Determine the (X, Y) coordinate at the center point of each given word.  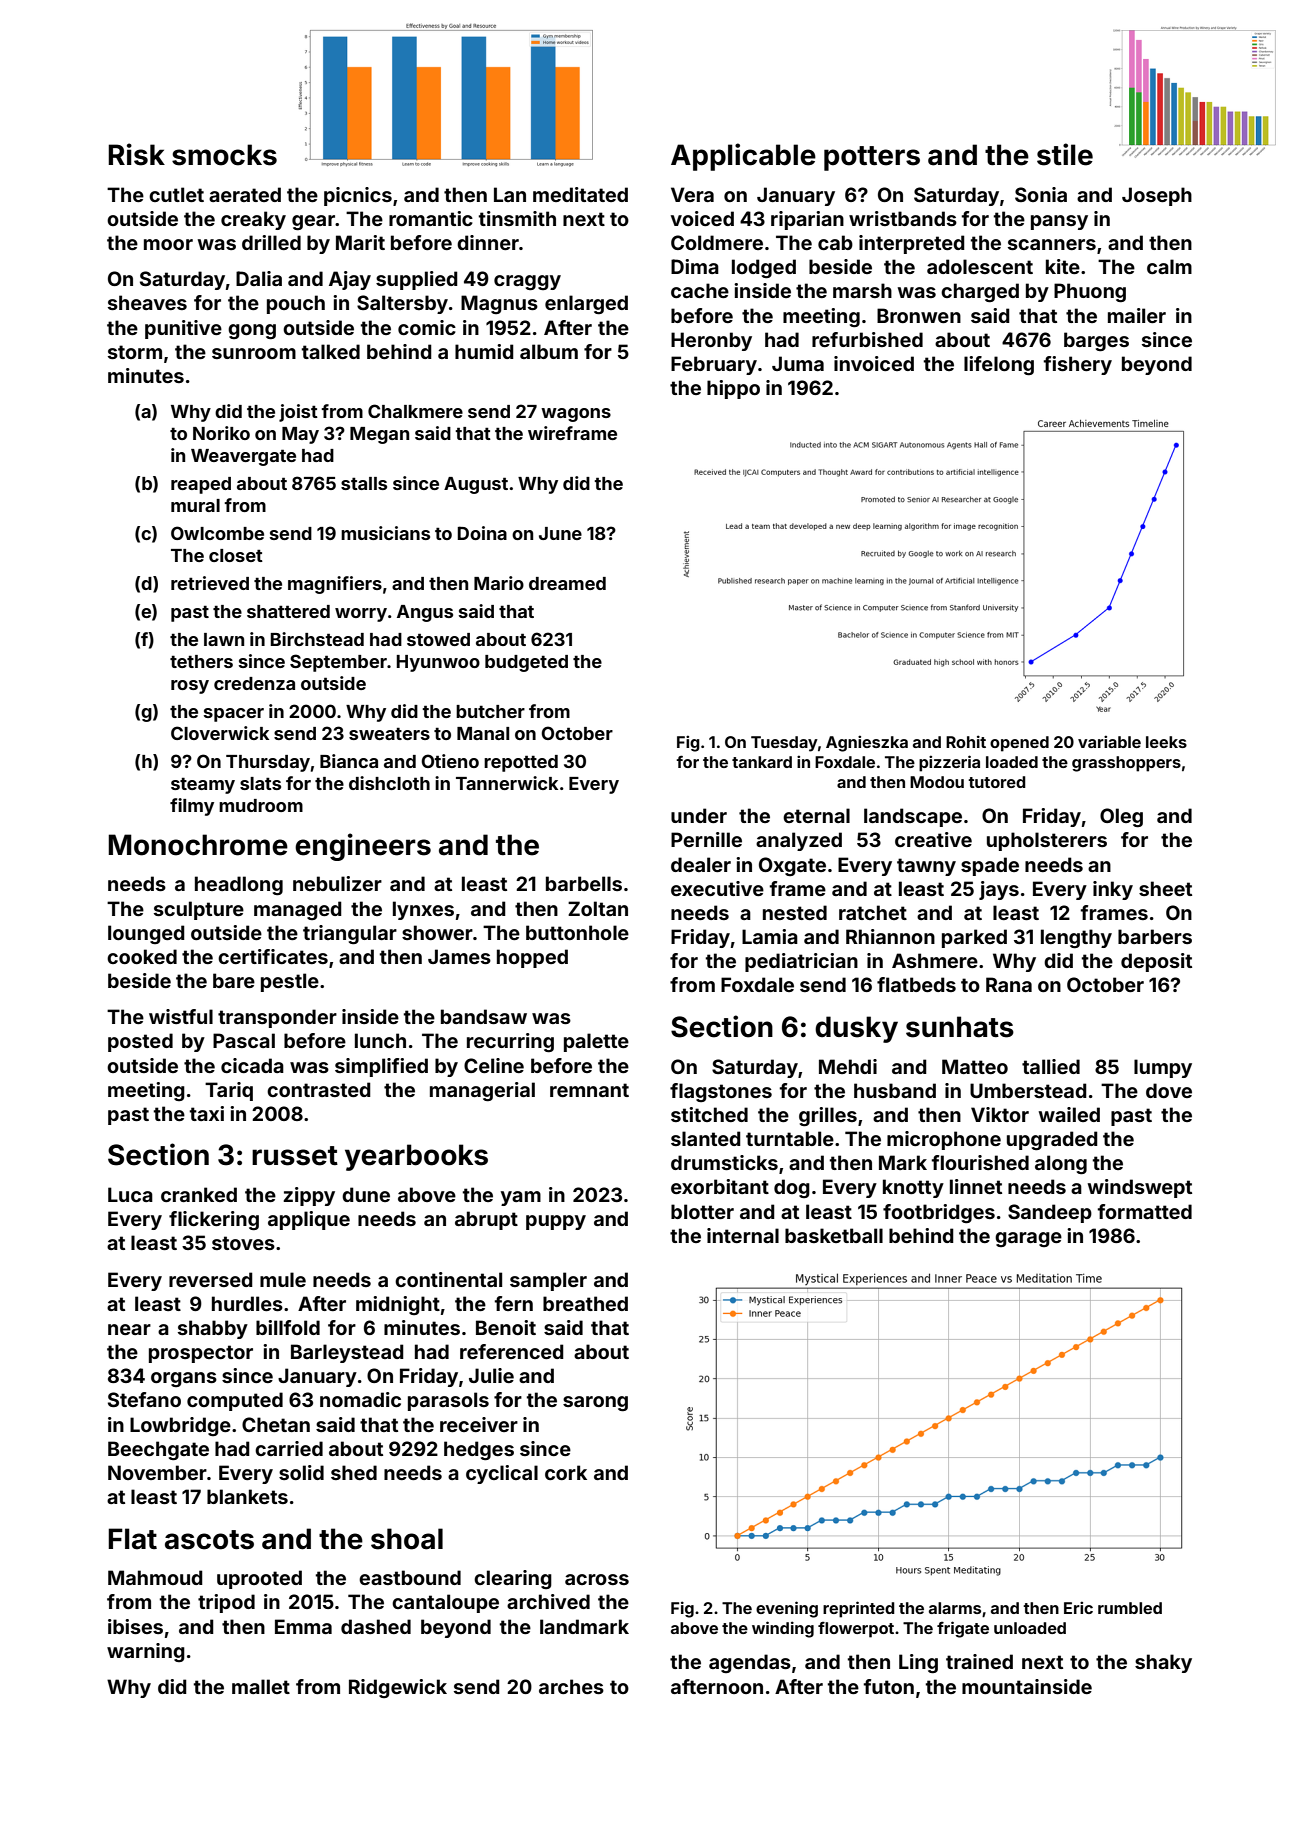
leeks (1166, 742)
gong (252, 331)
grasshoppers (1126, 764)
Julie (491, 1375)
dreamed (567, 583)
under (699, 815)
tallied (1051, 1066)
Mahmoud (155, 1577)
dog (792, 1188)
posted (140, 1042)
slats (260, 783)
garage (1028, 1239)
